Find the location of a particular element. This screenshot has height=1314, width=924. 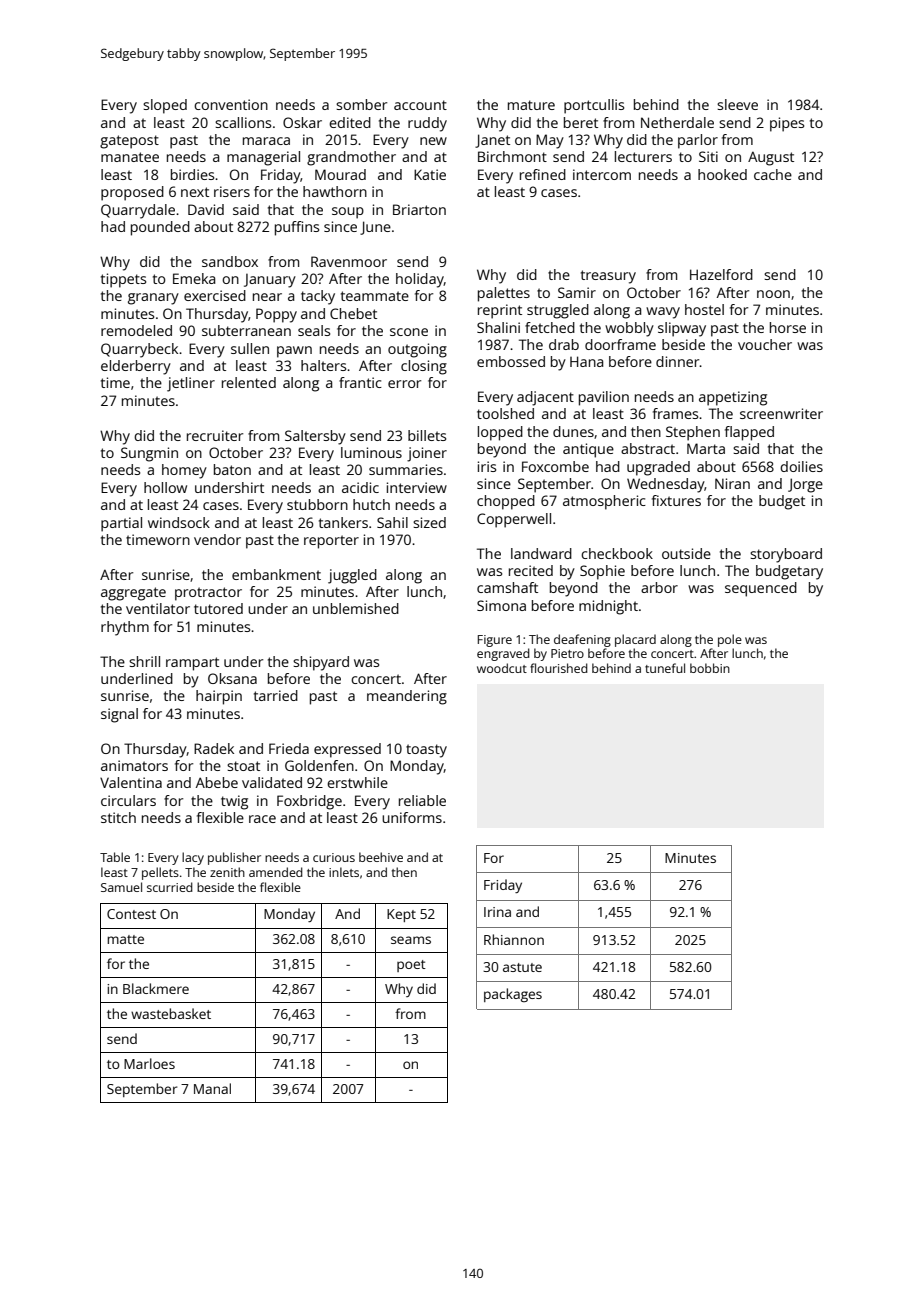

matte is located at coordinates (125, 939).
